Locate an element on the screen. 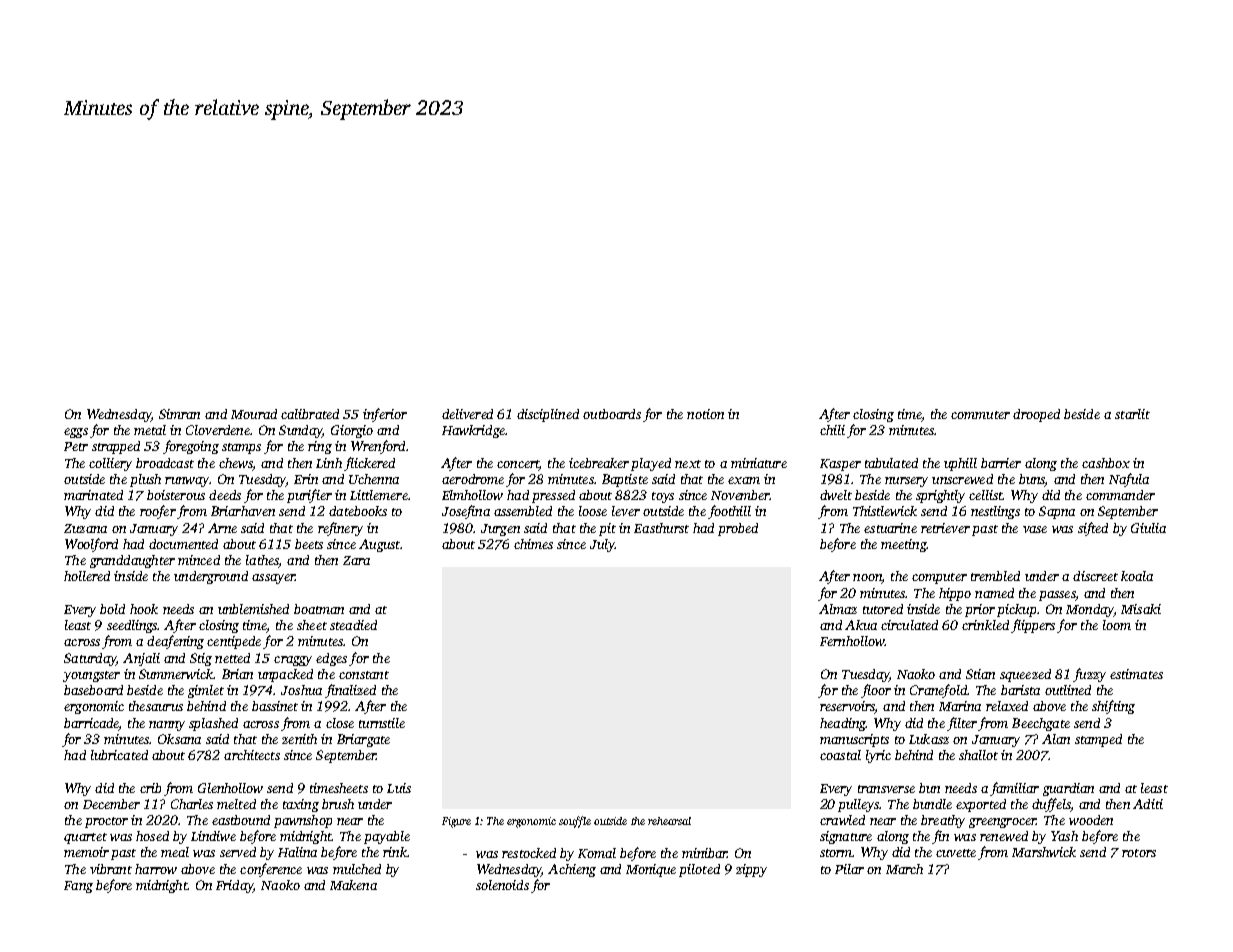 The image size is (1233, 952). December is located at coordinates (111, 804).
